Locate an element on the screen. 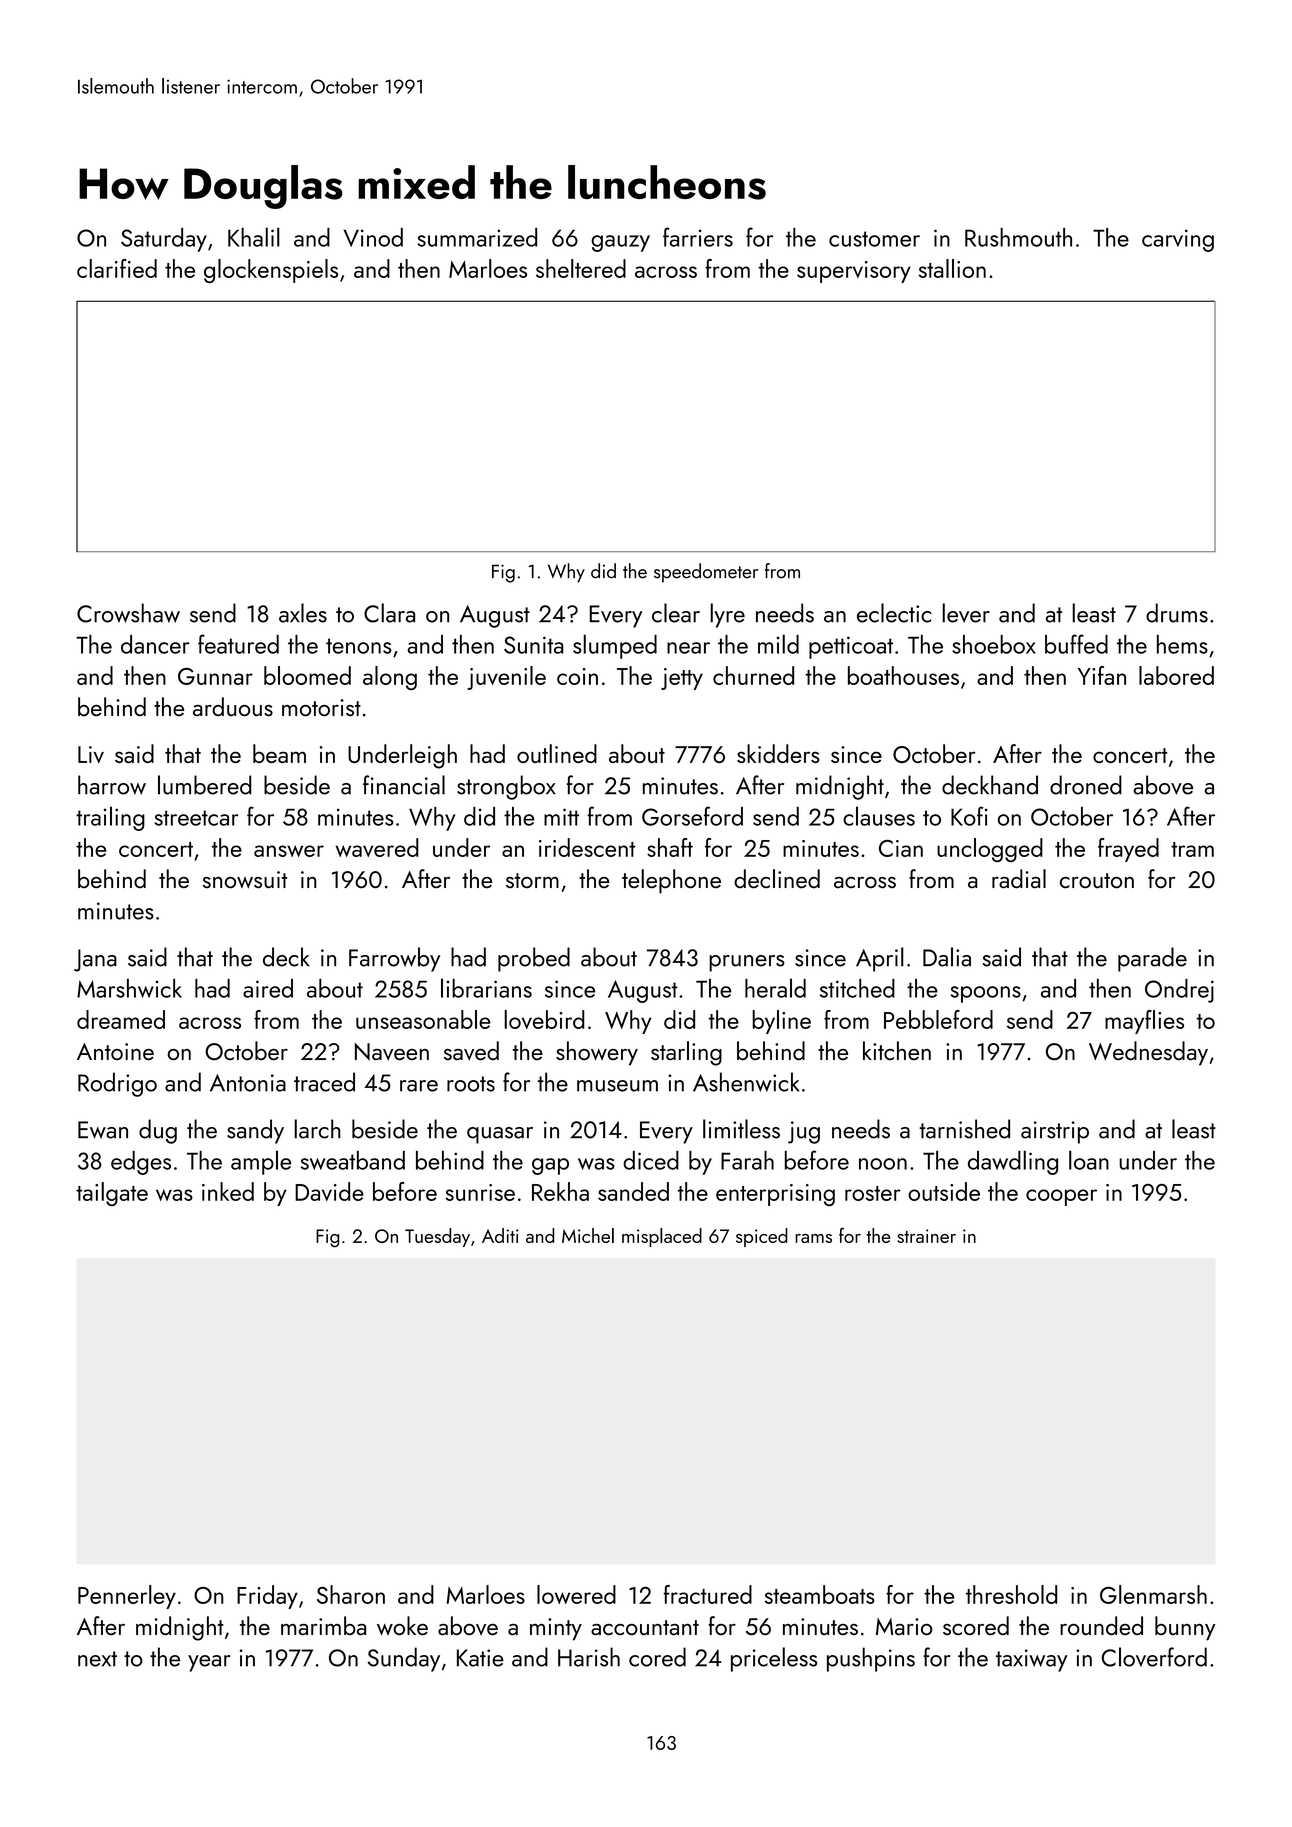 Image resolution: width=1292 pixels, height=1827 pixels. year is located at coordinates (209, 1663).
